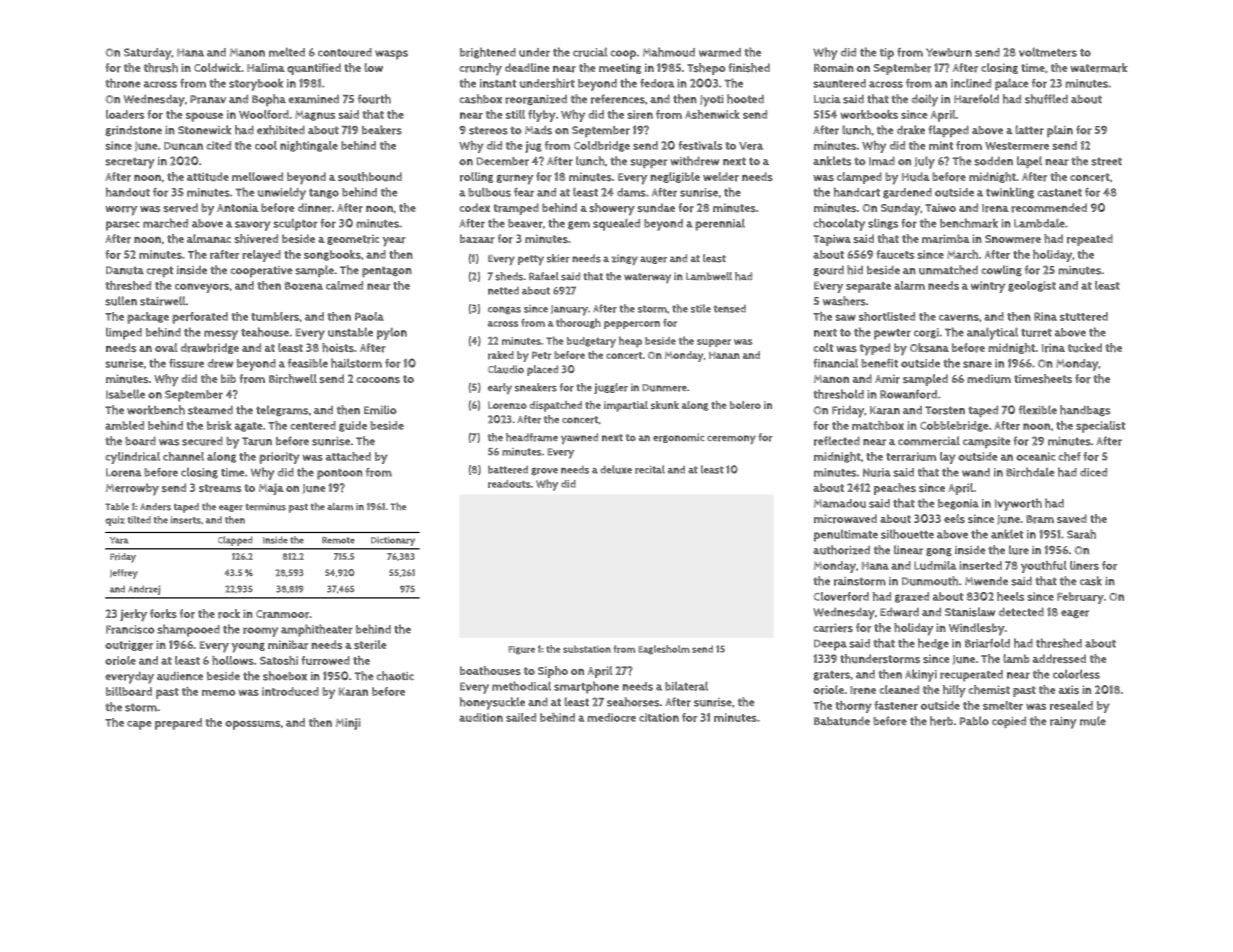 This screenshot has height=952, width=1233. What do you see at coordinates (731, 439) in the screenshot?
I see `ceremony` at bounding box center [731, 439].
